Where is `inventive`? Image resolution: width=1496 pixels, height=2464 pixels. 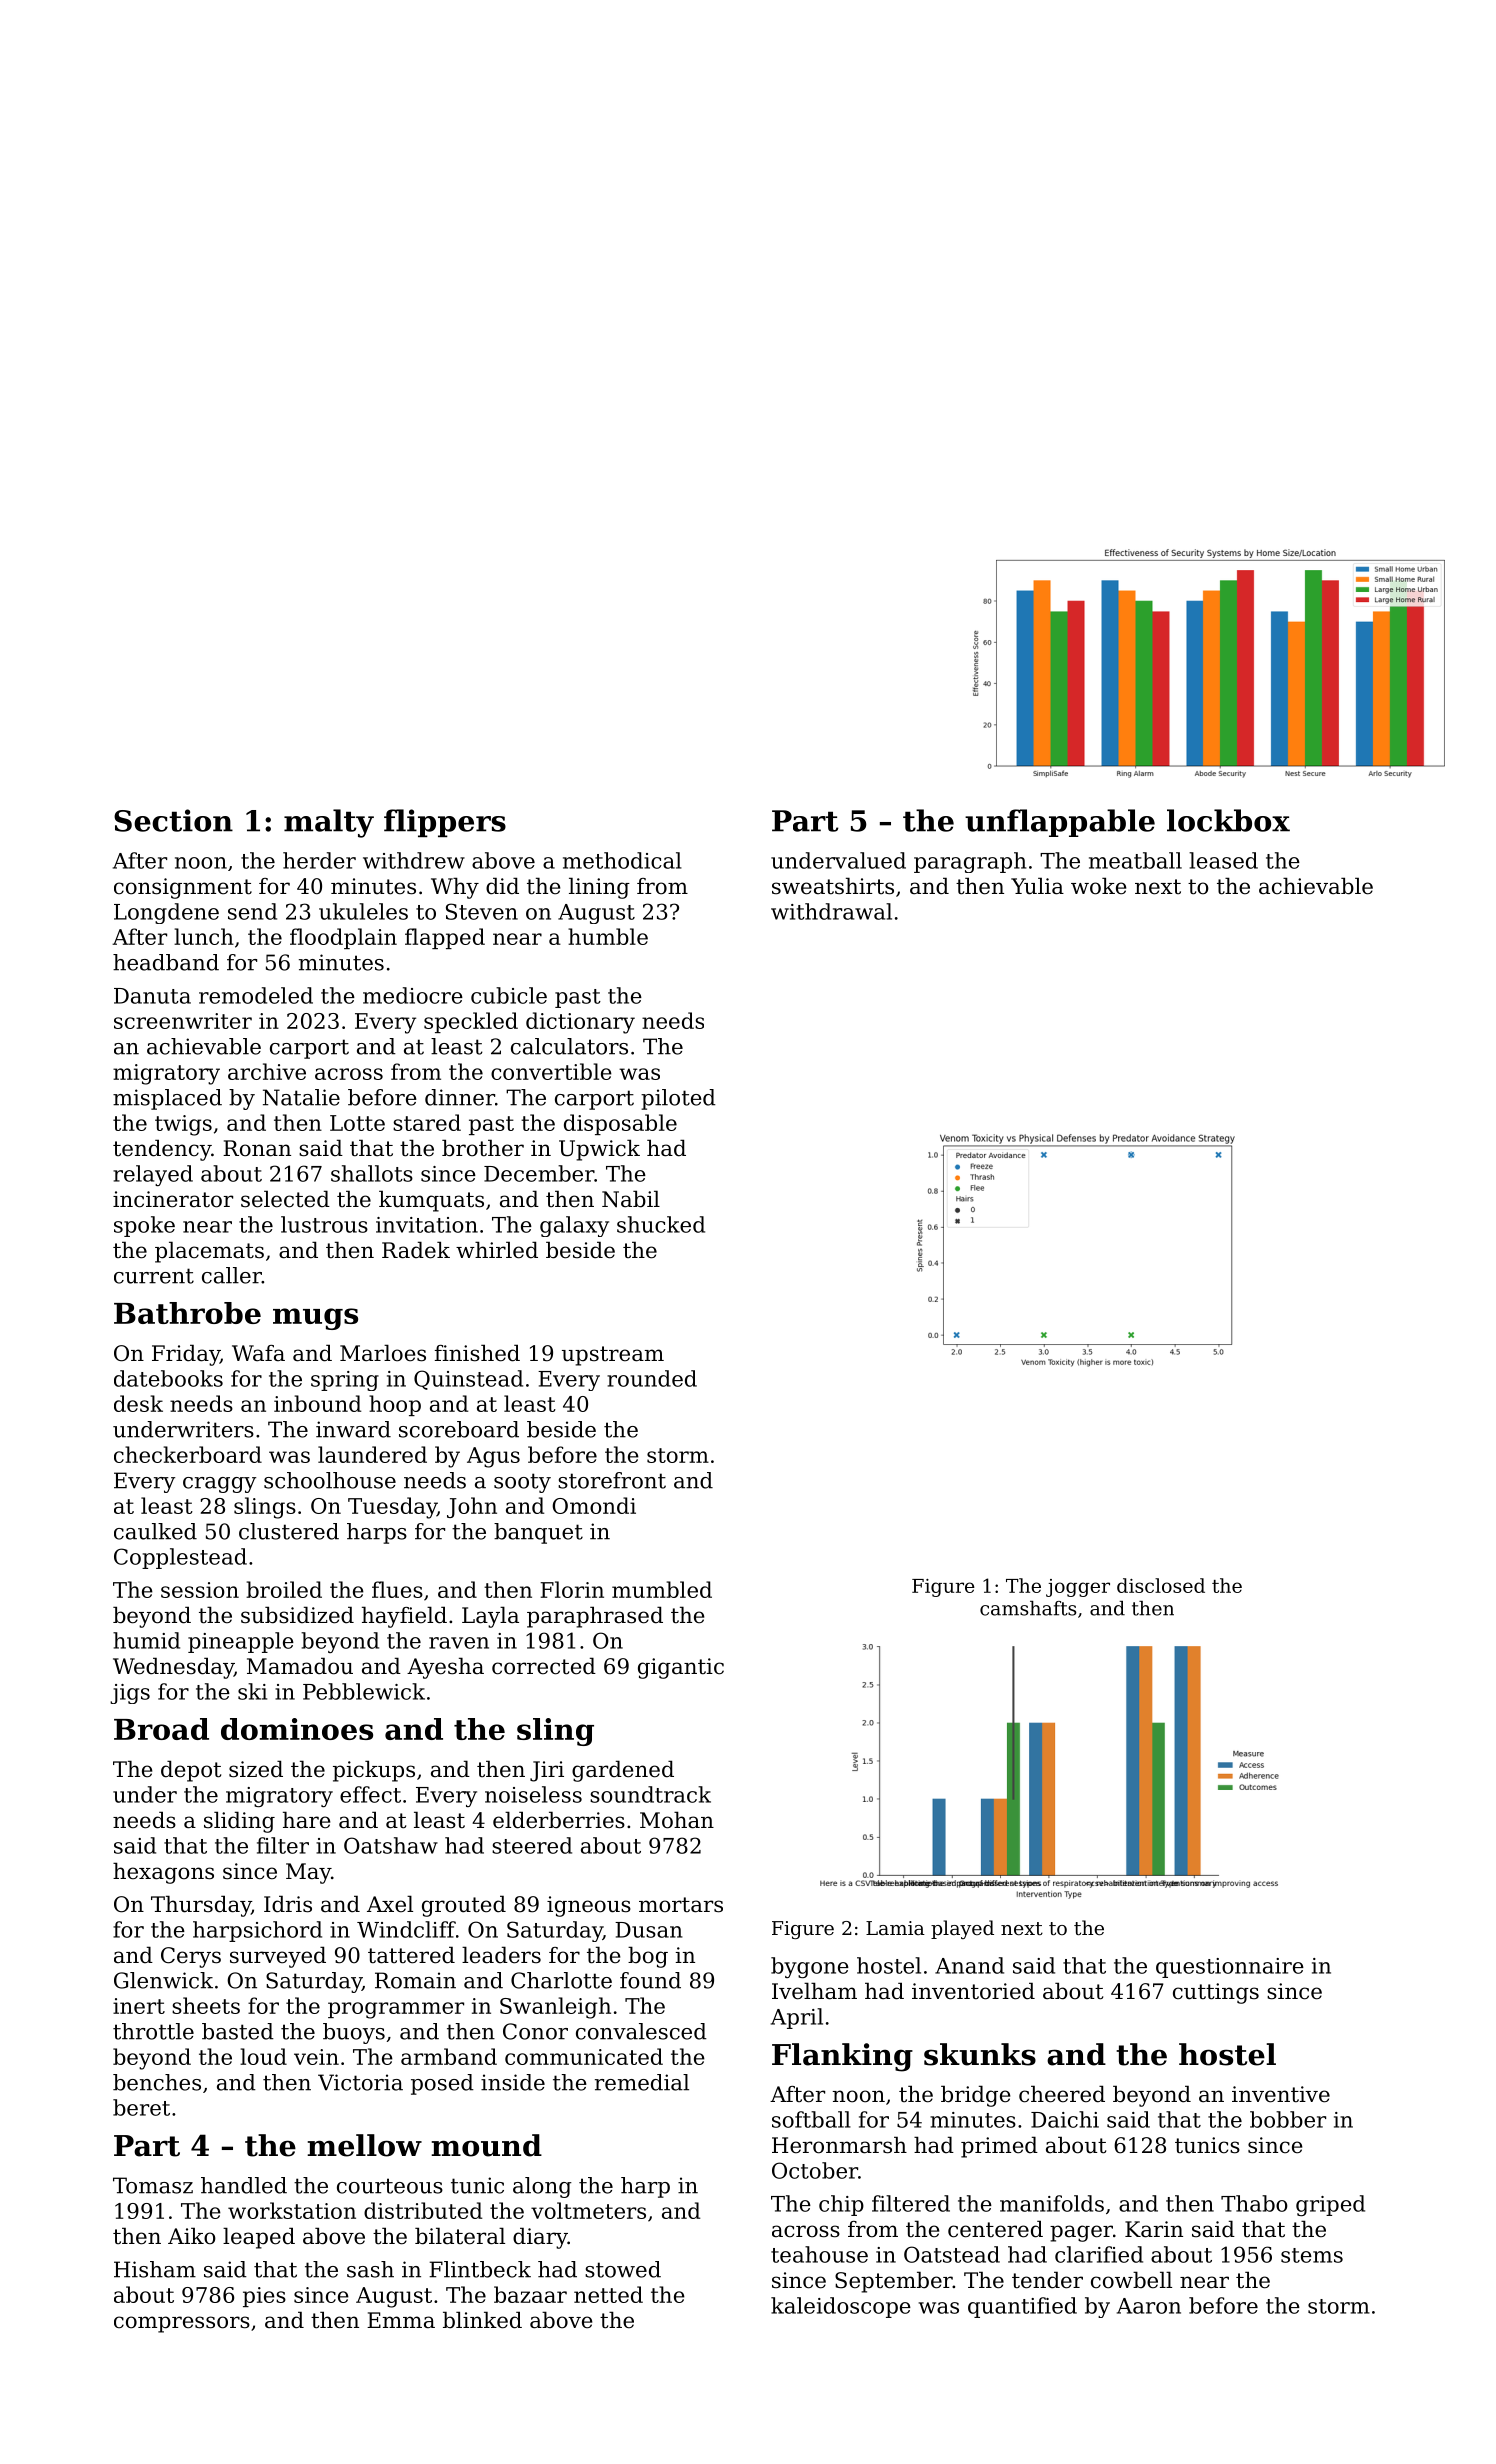
inventive is located at coordinates (1281, 2094).
